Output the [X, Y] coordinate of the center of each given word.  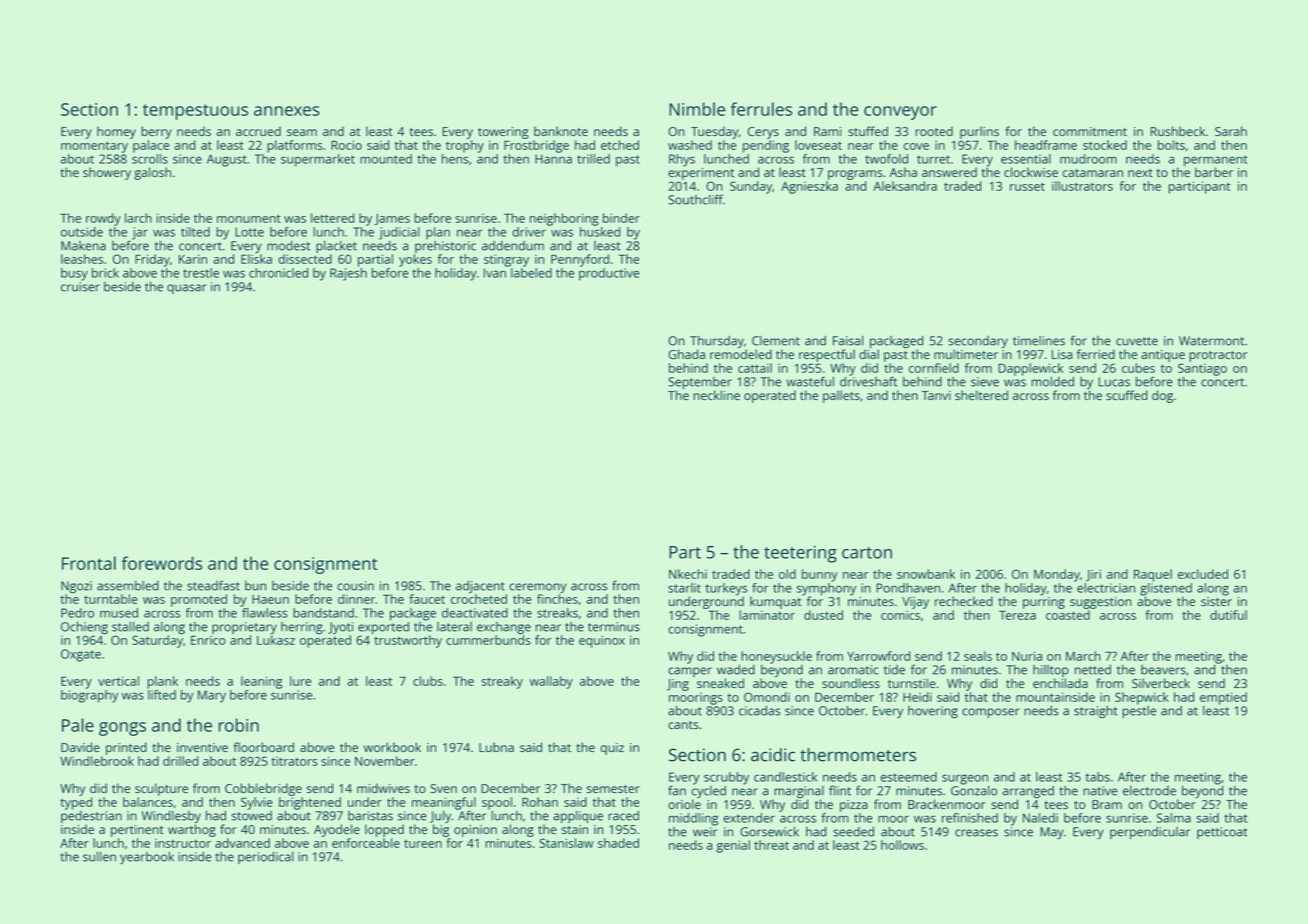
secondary [978, 342]
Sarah [1231, 131]
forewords [162, 563]
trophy [465, 146]
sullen [99, 857]
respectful [827, 355]
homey [116, 132]
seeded [853, 832]
